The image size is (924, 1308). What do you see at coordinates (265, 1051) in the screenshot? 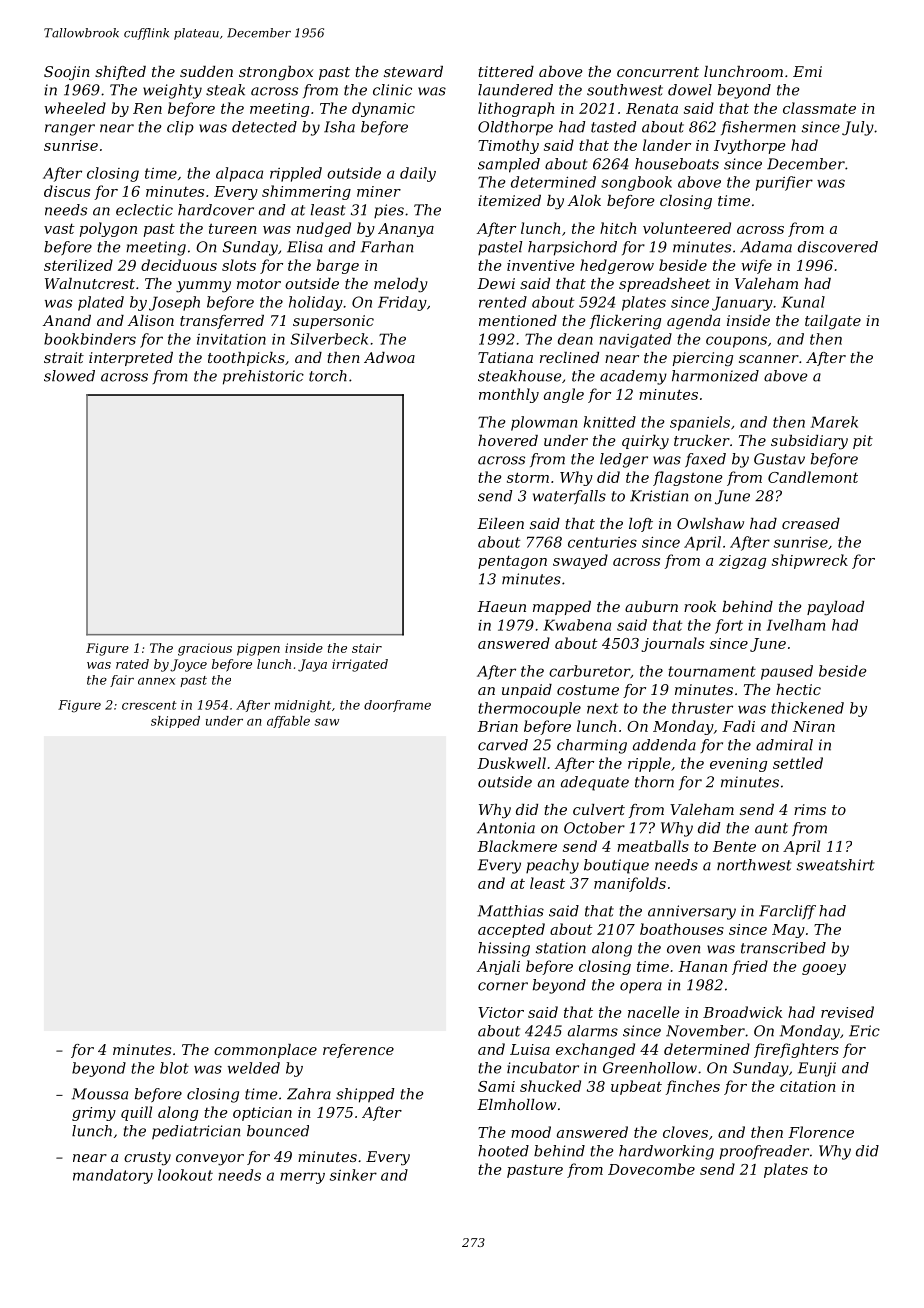
I see `commonplace` at bounding box center [265, 1051].
